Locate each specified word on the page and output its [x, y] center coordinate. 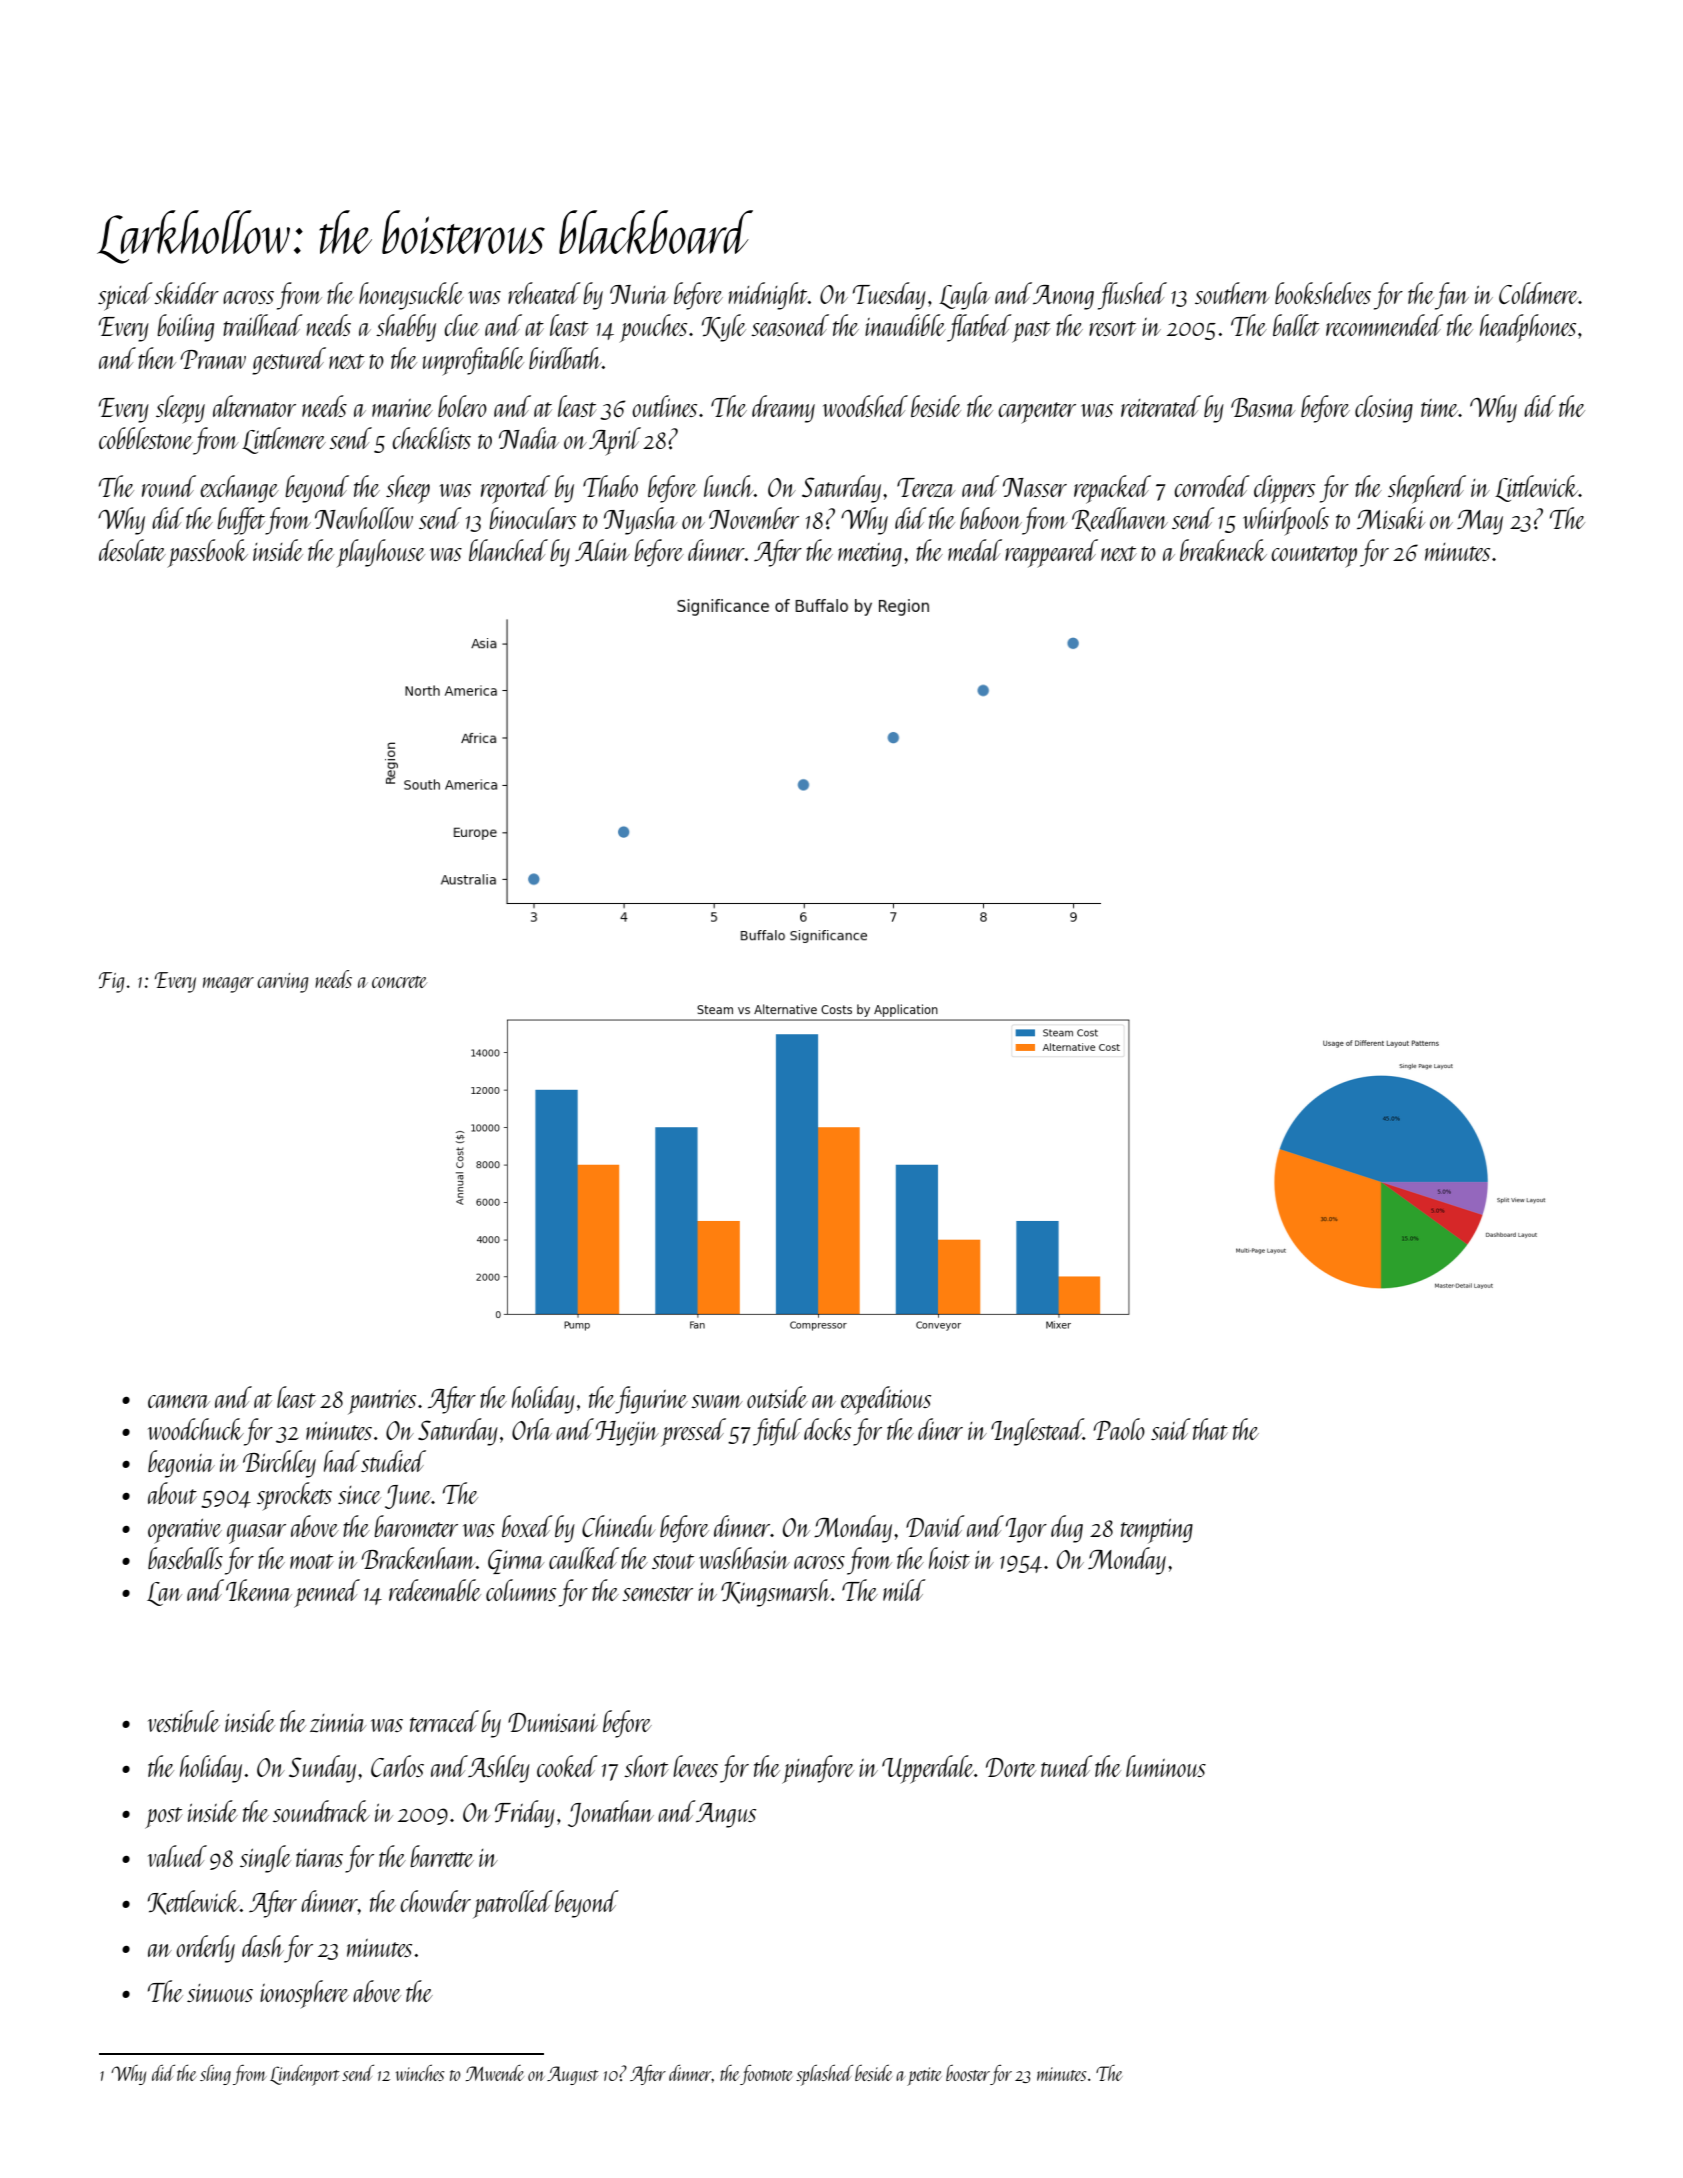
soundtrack [321, 1811]
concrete [399, 982]
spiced [125, 296]
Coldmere [1539, 293]
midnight [768, 296]
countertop [1314, 557]
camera [179, 1401]
